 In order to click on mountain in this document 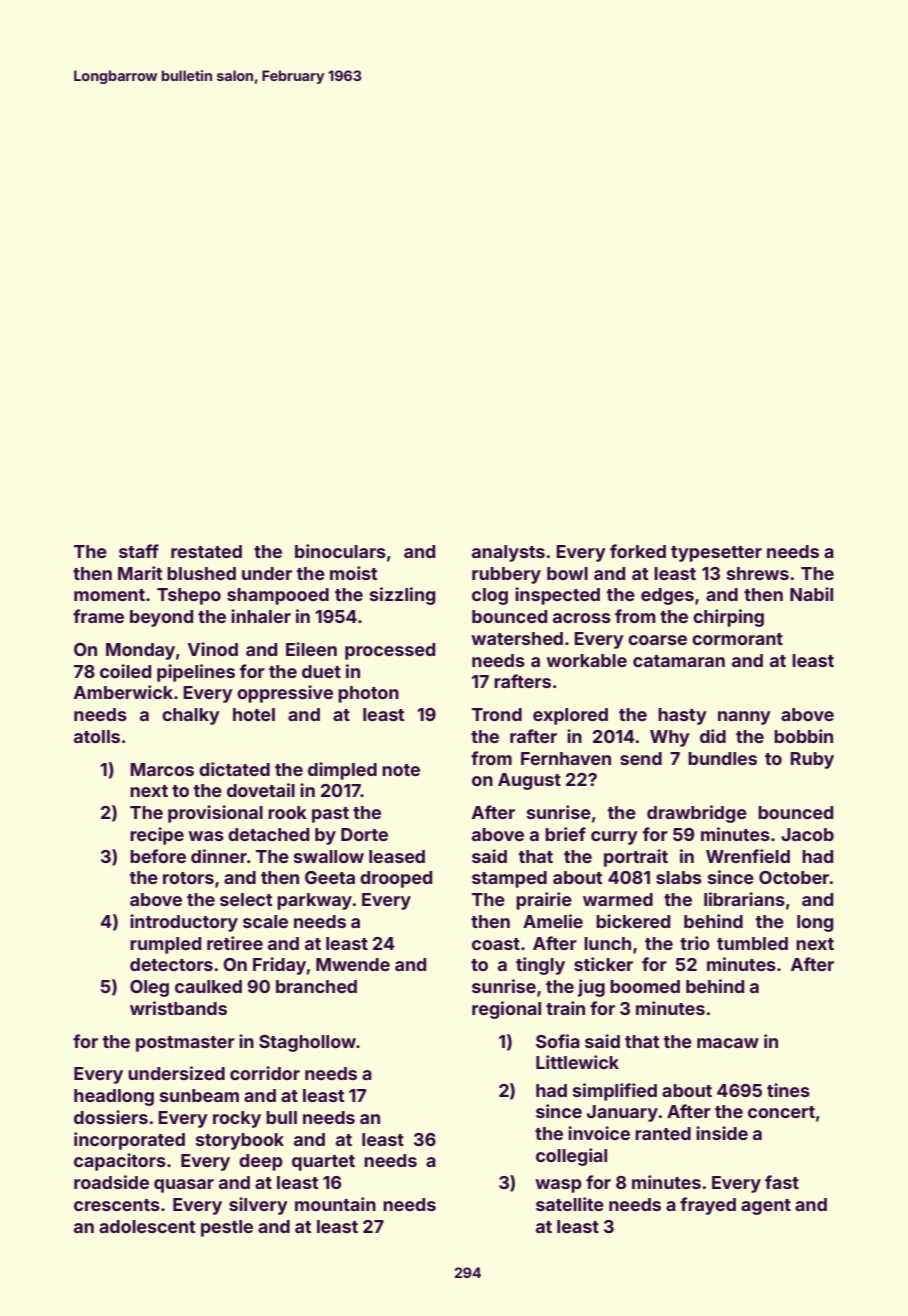, I will do `click(335, 1204)`.
